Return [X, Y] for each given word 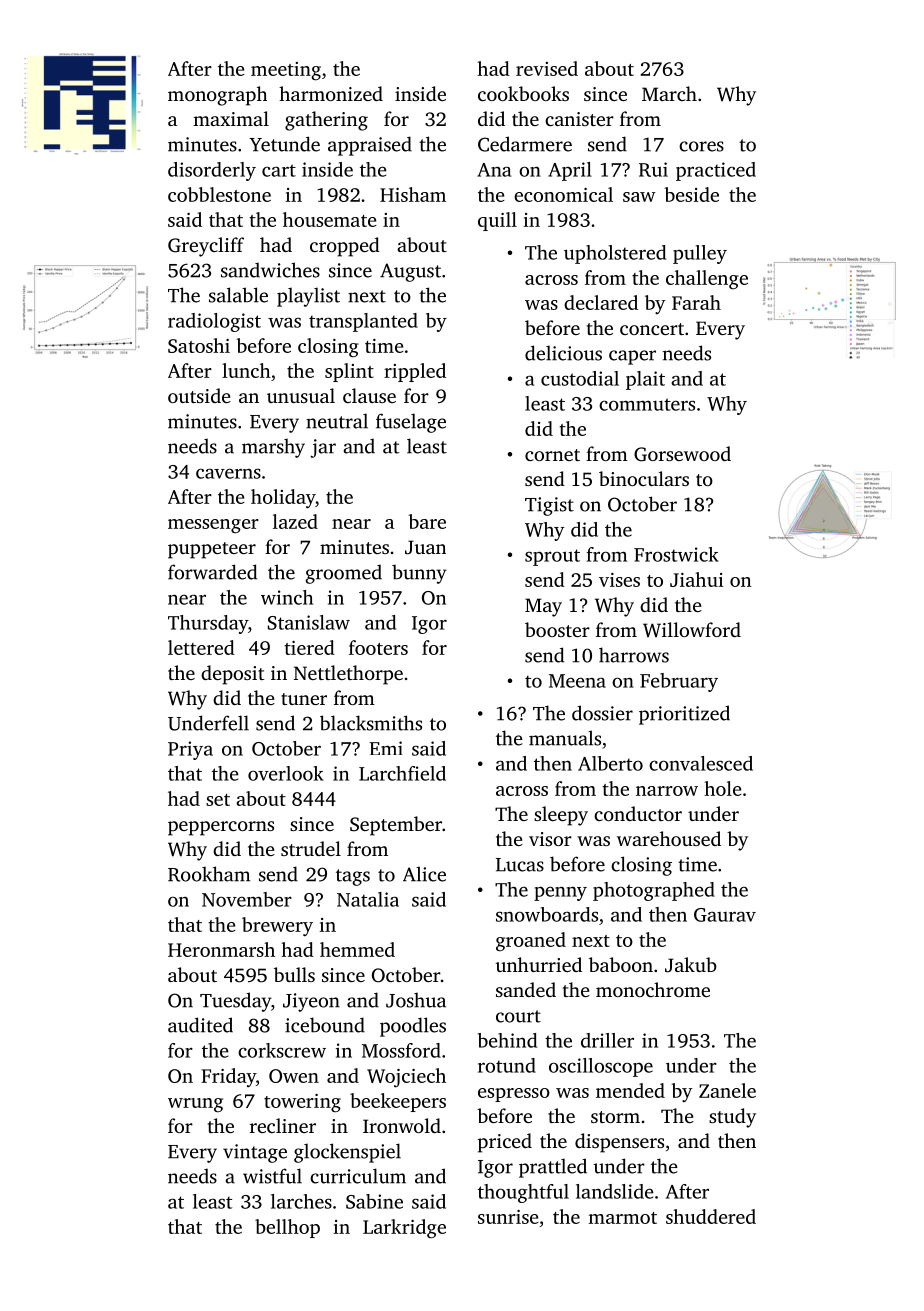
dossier [602, 713]
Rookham [209, 874]
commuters [647, 404]
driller [607, 1040]
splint [349, 372]
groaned [531, 942]
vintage [255, 1153]
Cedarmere [525, 144]
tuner [304, 699]
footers [378, 647]
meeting [286, 71]
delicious [563, 353]
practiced [716, 171]
